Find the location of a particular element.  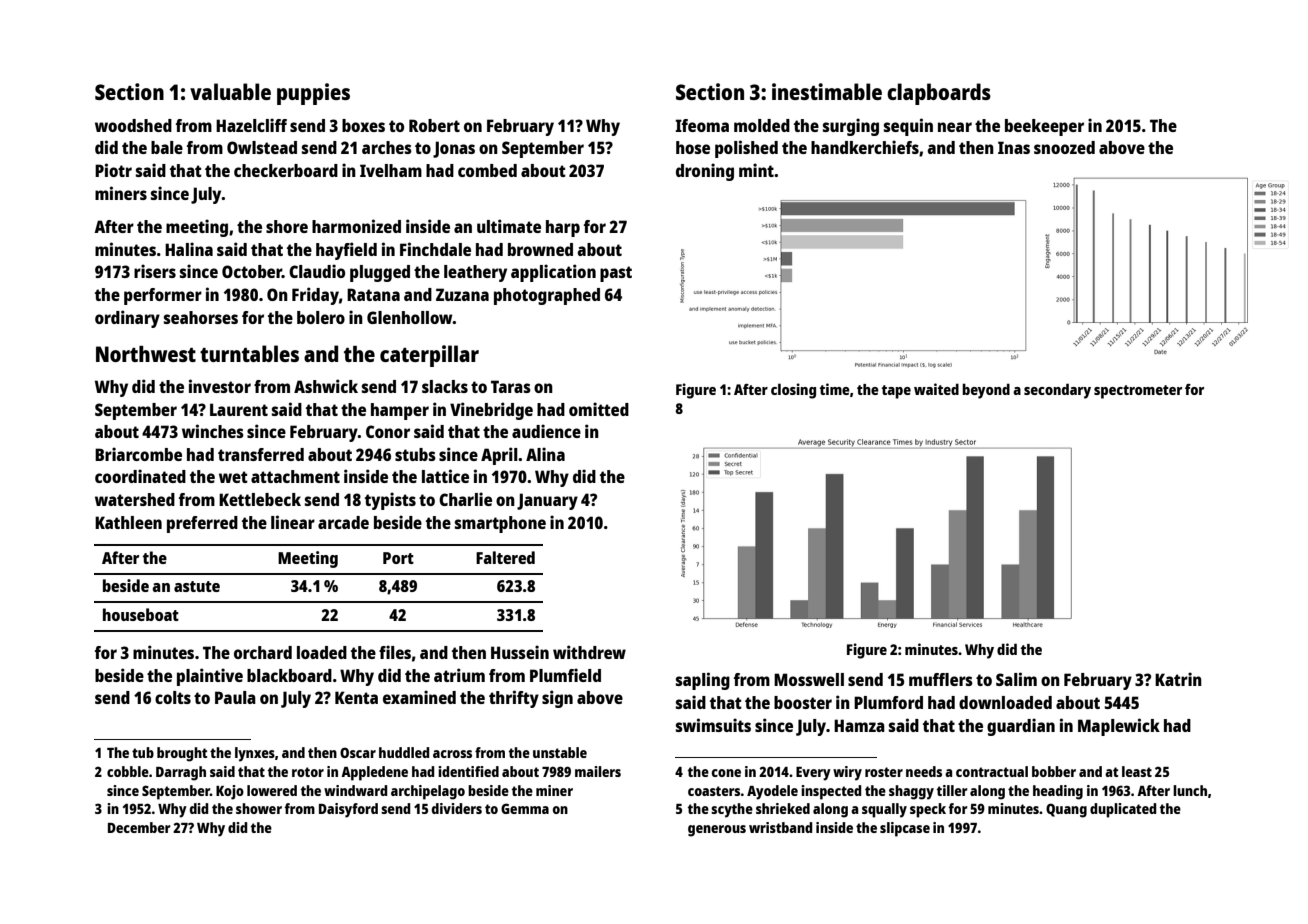

coordinated is located at coordinates (140, 476).
